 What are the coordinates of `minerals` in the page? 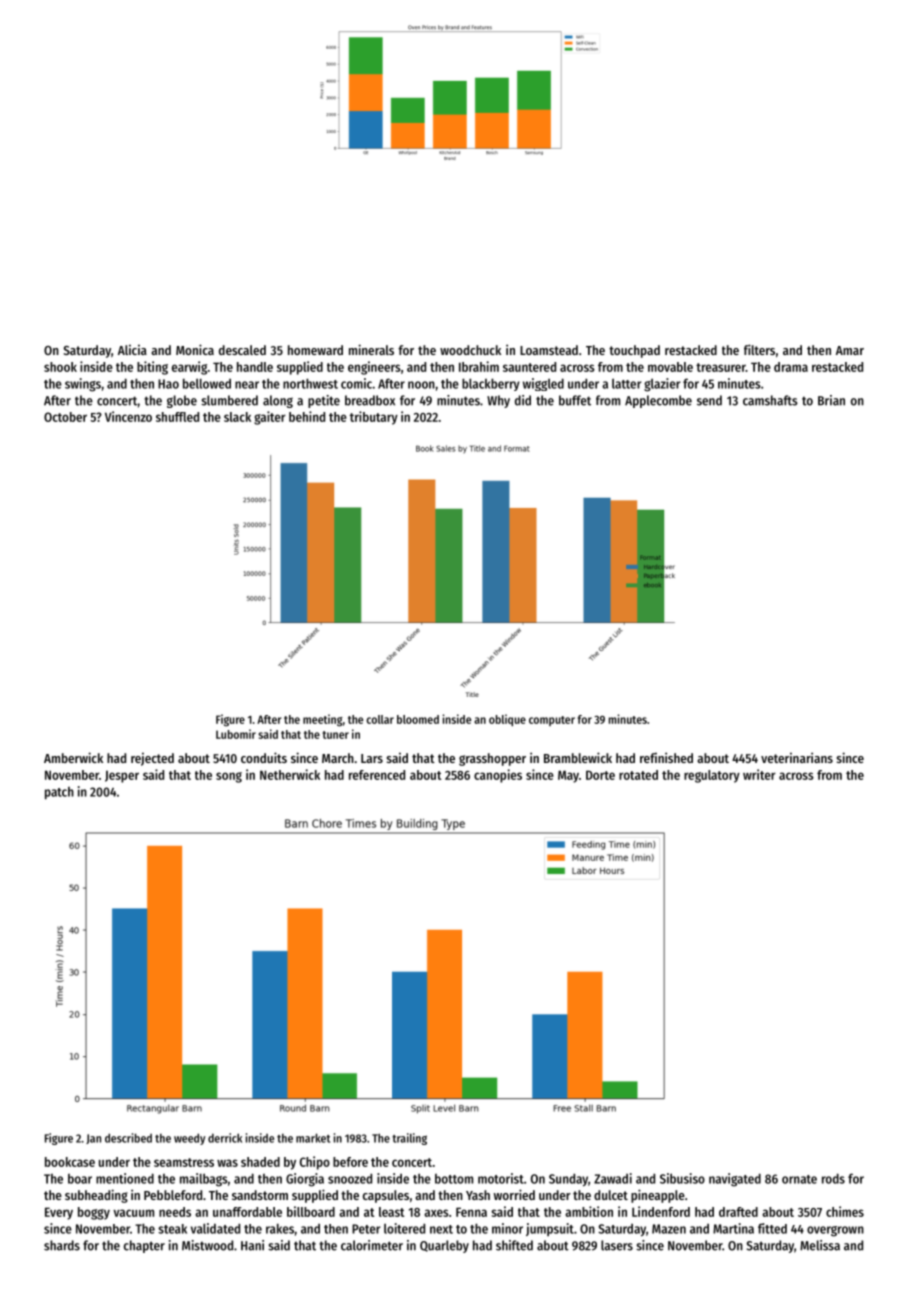 It's located at (371, 349).
